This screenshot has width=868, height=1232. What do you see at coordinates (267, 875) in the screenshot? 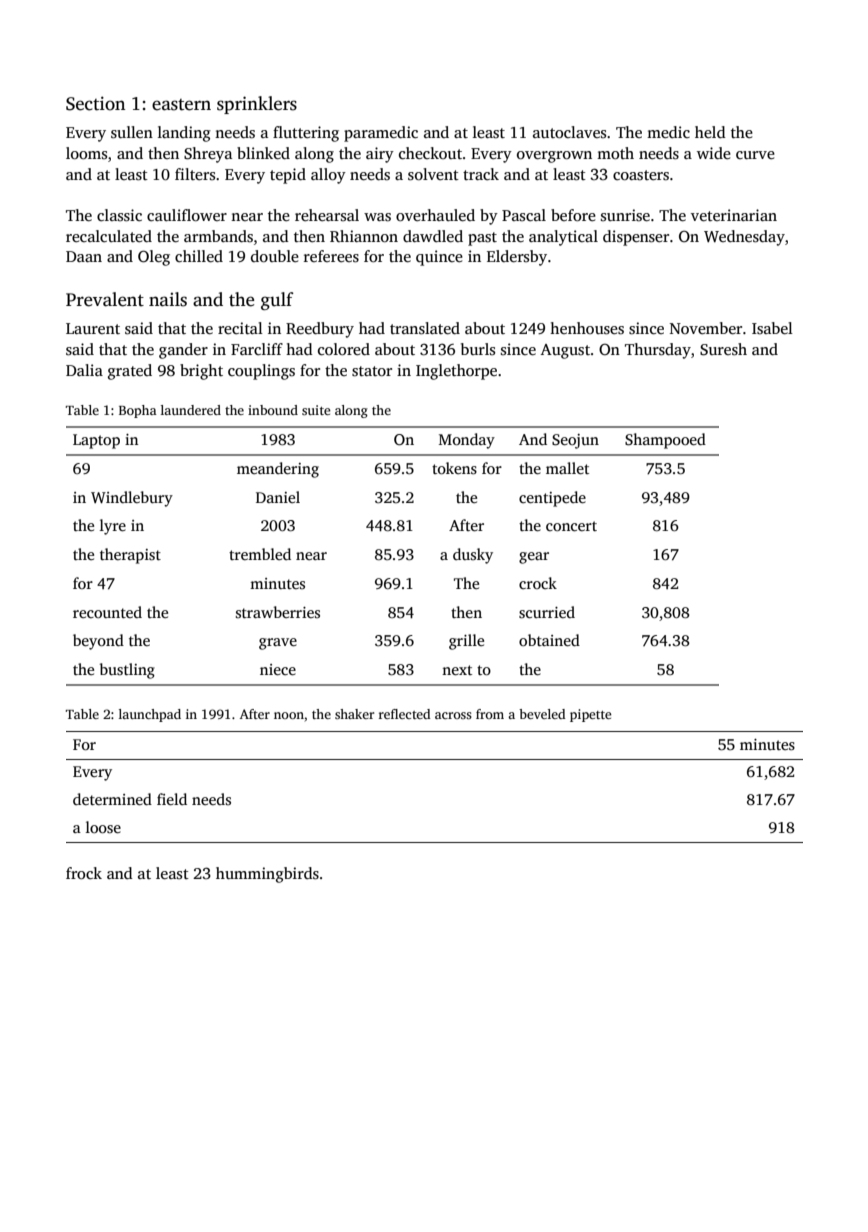
I see `hummingbirds` at bounding box center [267, 875].
